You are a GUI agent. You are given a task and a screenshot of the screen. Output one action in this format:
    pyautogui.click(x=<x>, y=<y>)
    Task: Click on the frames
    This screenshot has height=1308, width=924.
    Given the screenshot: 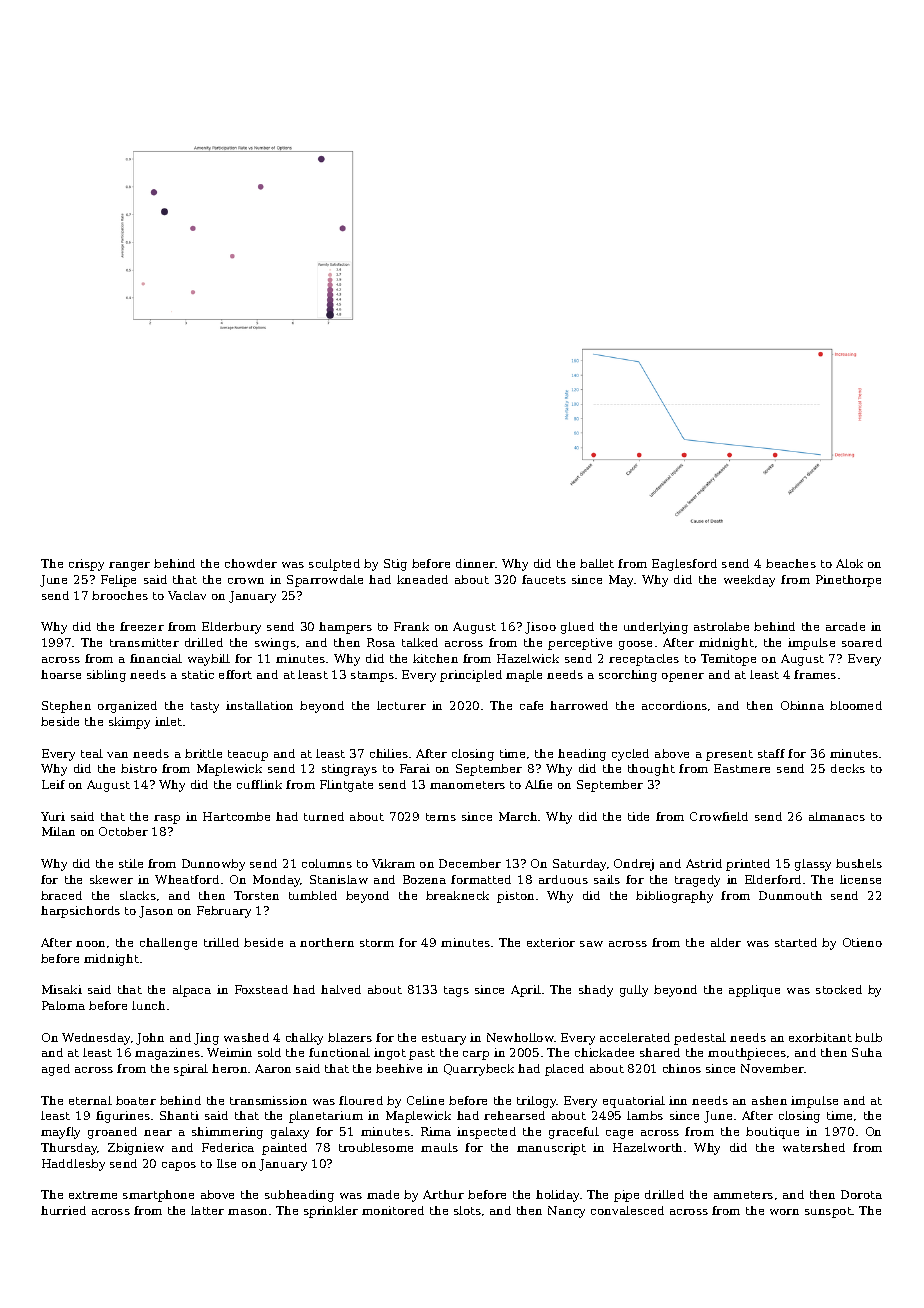 What is the action you would take?
    pyautogui.click(x=815, y=674)
